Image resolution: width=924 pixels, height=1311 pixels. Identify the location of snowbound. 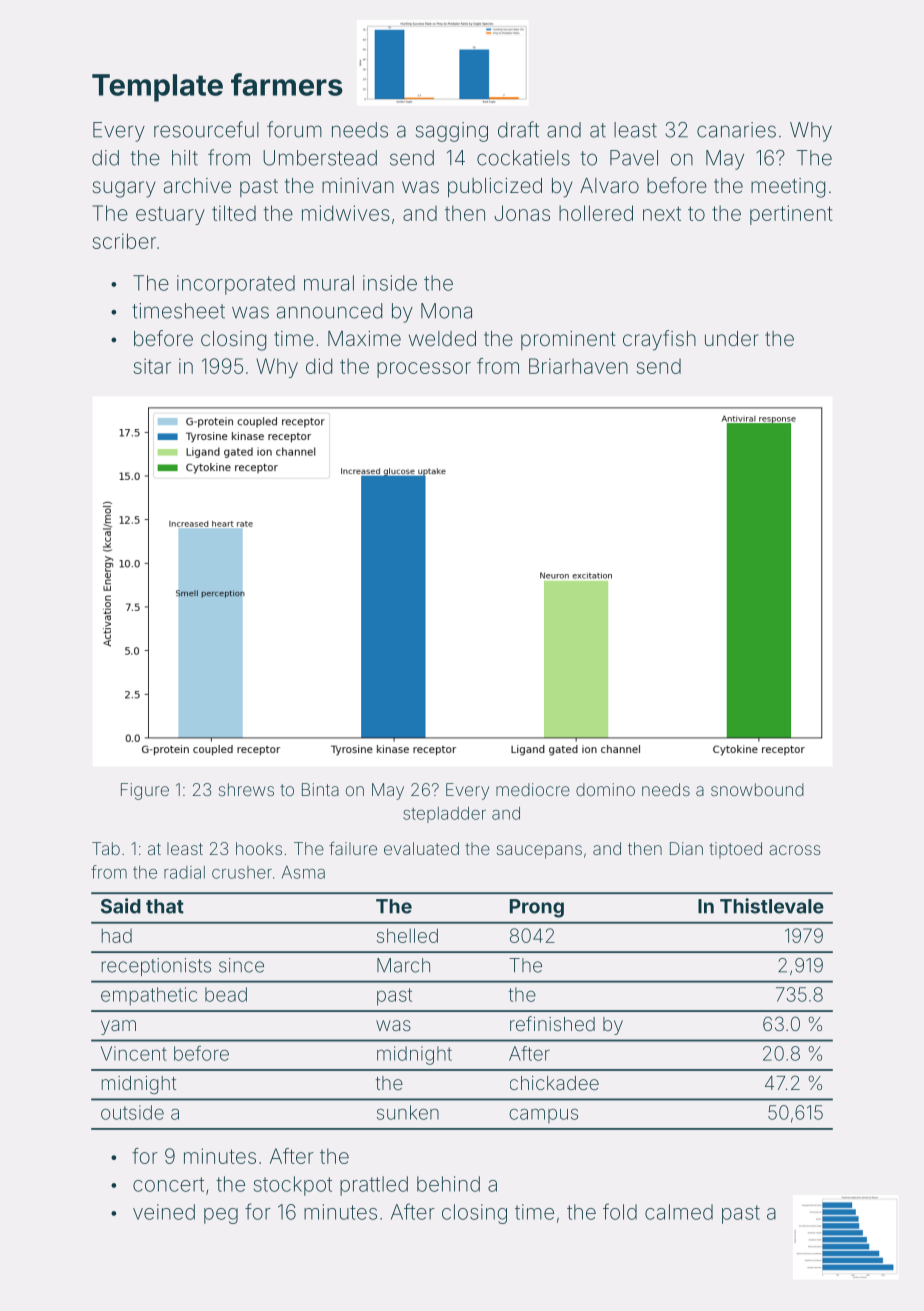
(757, 789).
